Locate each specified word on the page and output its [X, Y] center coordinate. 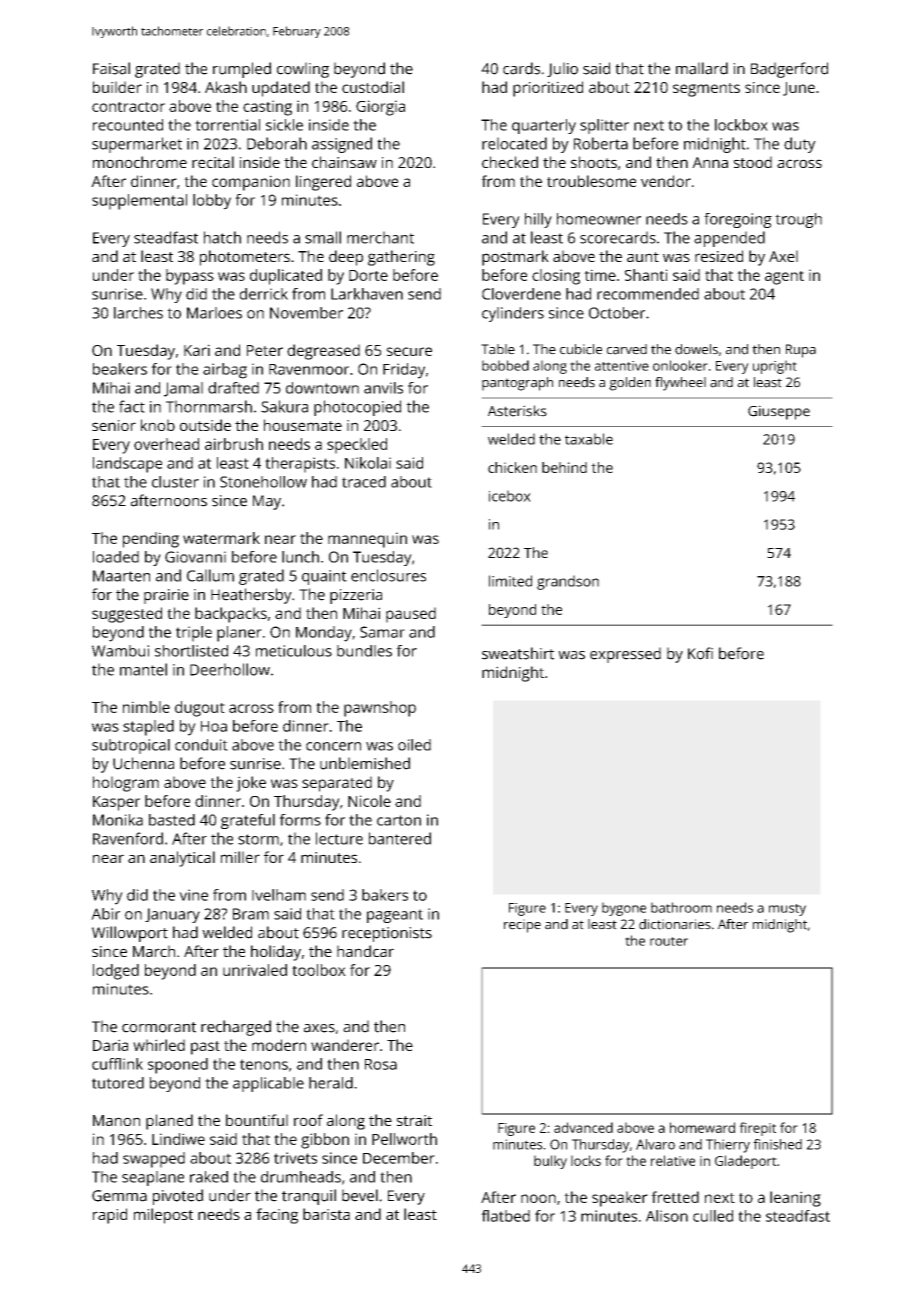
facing [277, 1216]
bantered [400, 838]
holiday [276, 953]
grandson [568, 582]
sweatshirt [518, 653]
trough [798, 220]
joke [251, 784]
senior [114, 425]
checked [510, 162]
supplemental [139, 202]
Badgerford [789, 70]
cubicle [581, 349]
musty [787, 910]
